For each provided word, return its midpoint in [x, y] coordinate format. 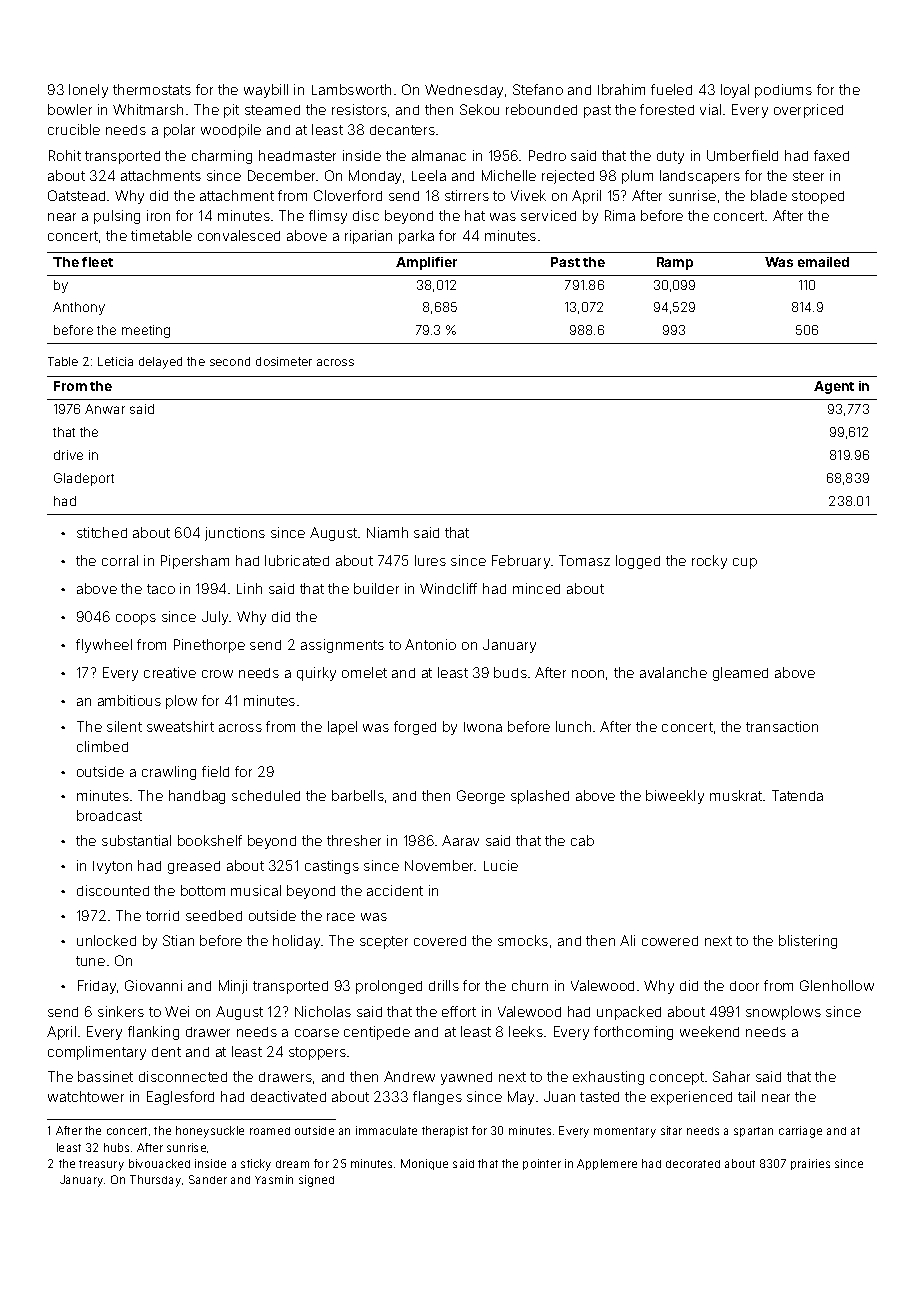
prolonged [389, 987]
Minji [233, 987]
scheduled [266, 795]
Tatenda [797, 795]
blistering [808, 942]
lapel [342, 728]
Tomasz [584, 560]
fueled [671, 89]
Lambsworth [351, 89]
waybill [266, 91]
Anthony [79, 308]
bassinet [105, 1076]
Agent [834, 387]
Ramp [675, 263]
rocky [709, 562]
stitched [102, 532]
